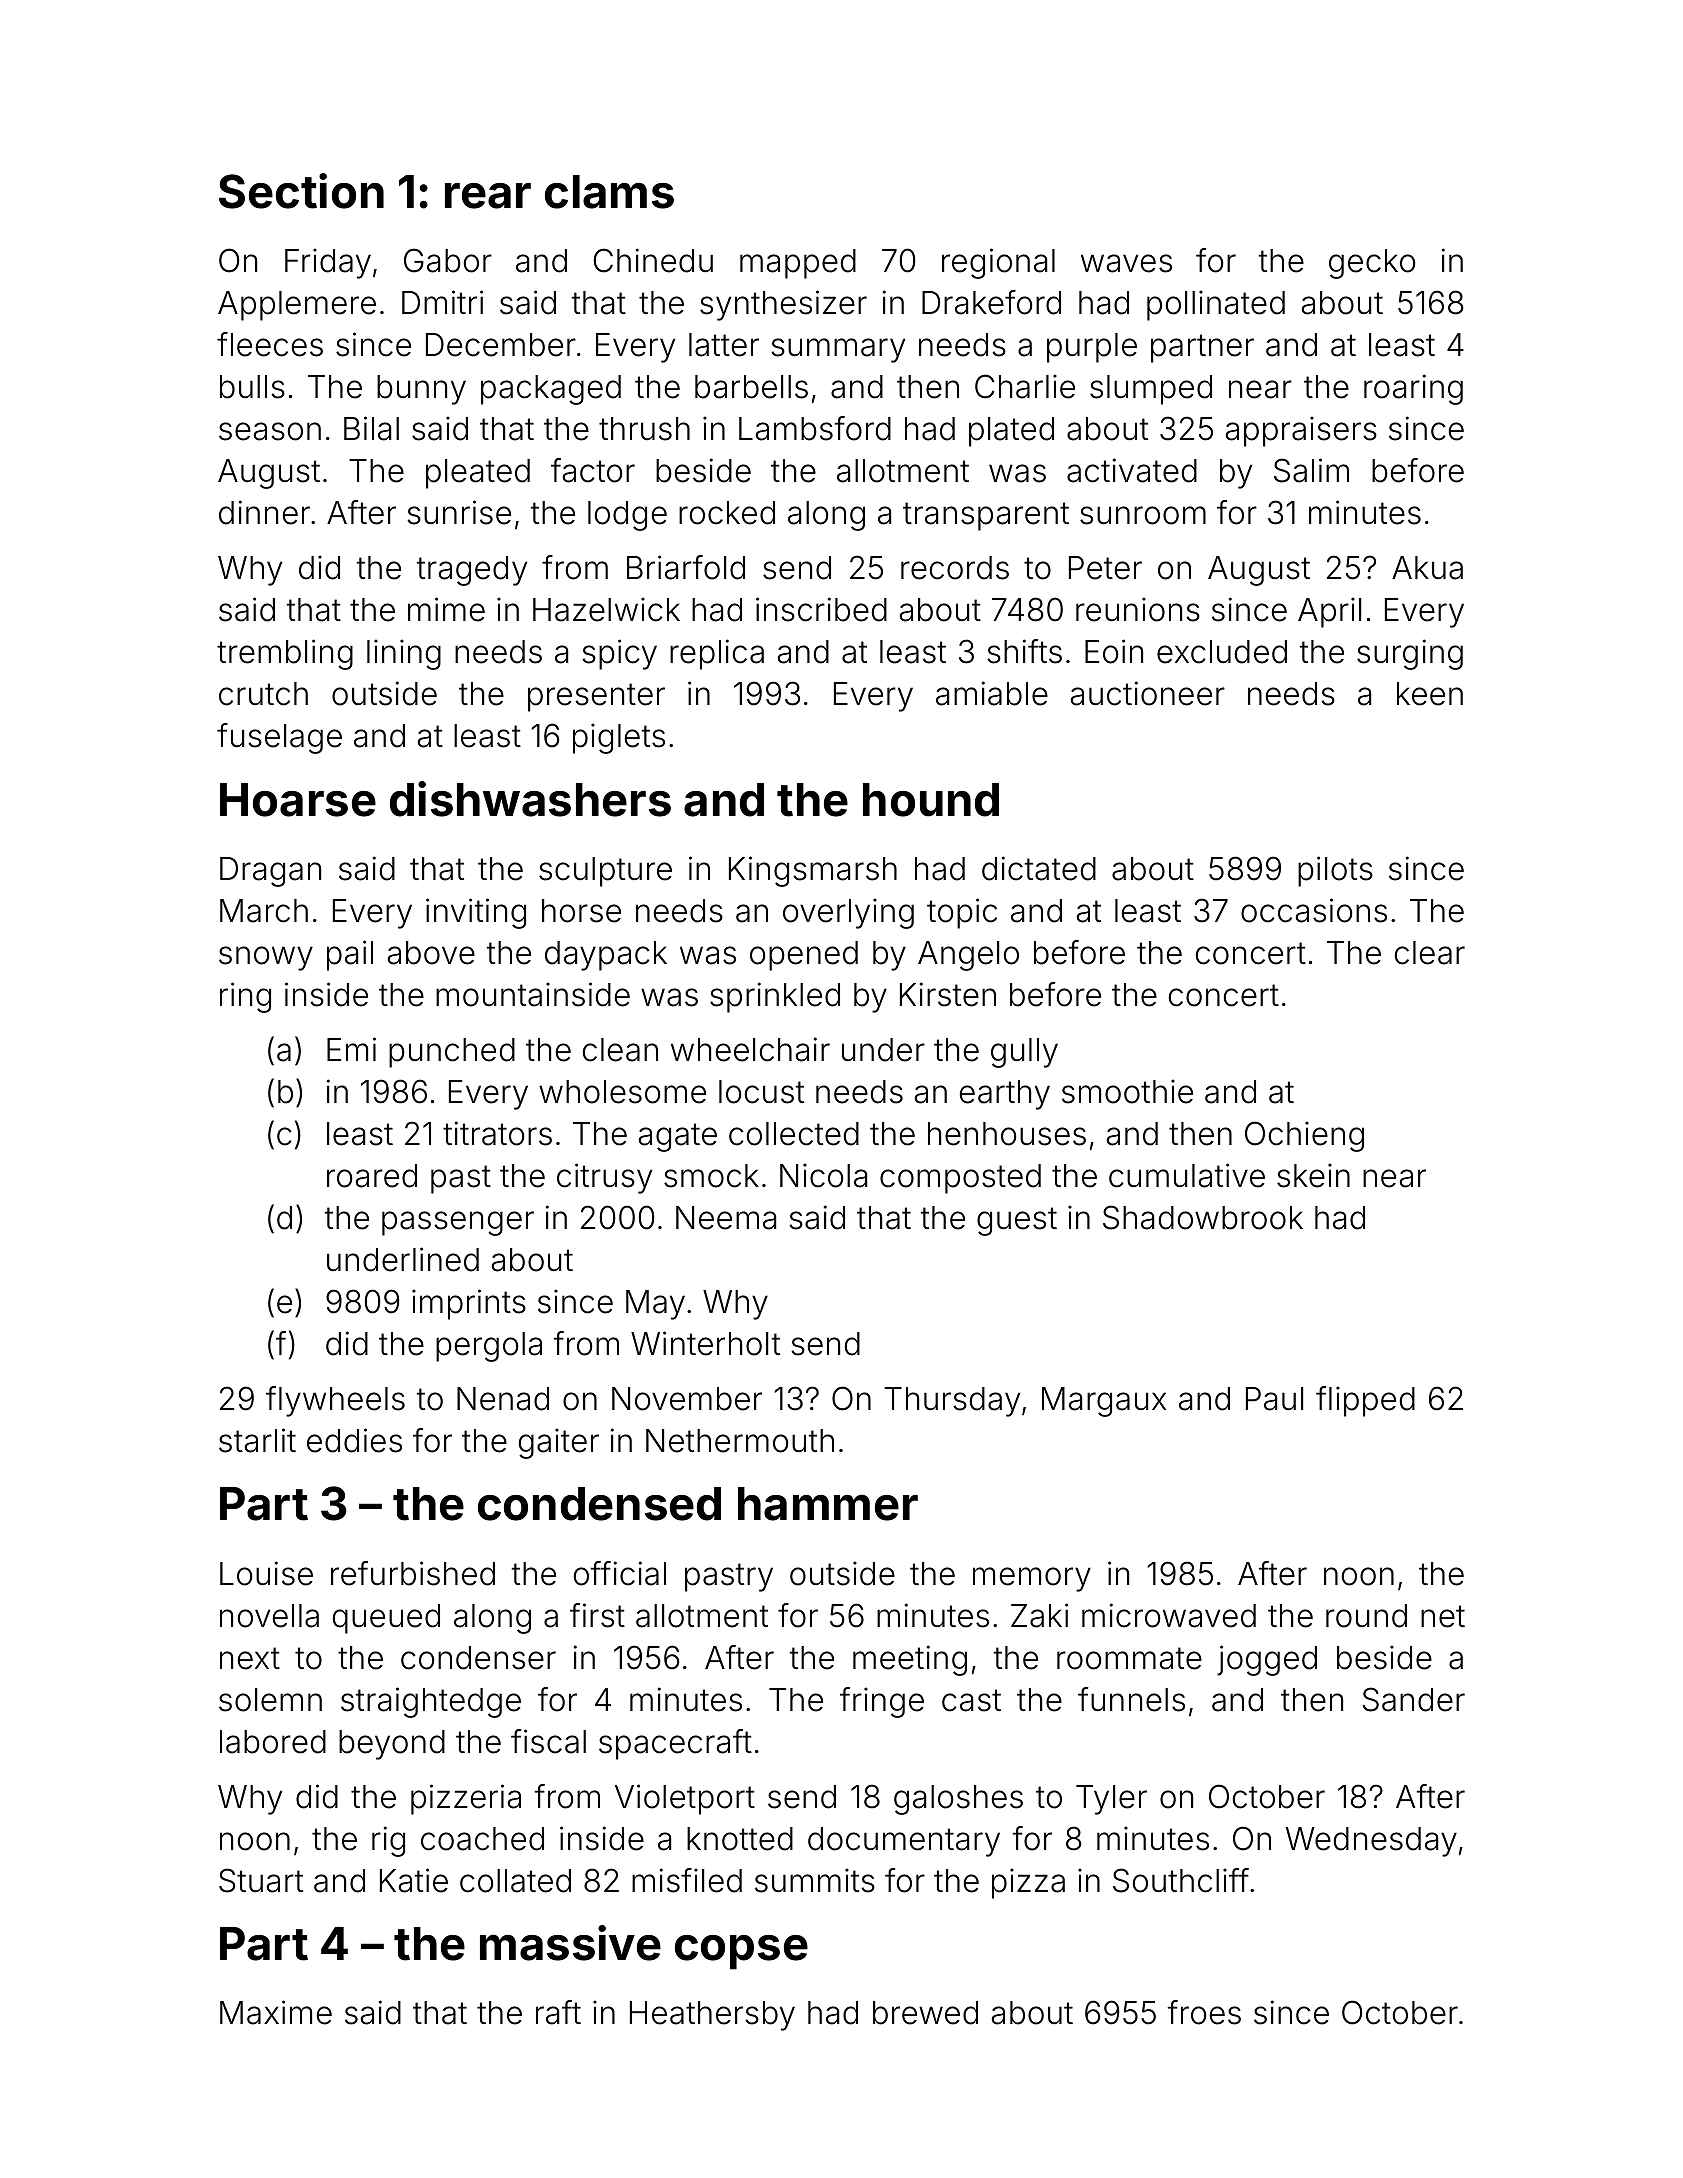 The image size is (1683, 2178). Describe the element at coordinates (1126, 263) in the page. I see `waves` at that location.
